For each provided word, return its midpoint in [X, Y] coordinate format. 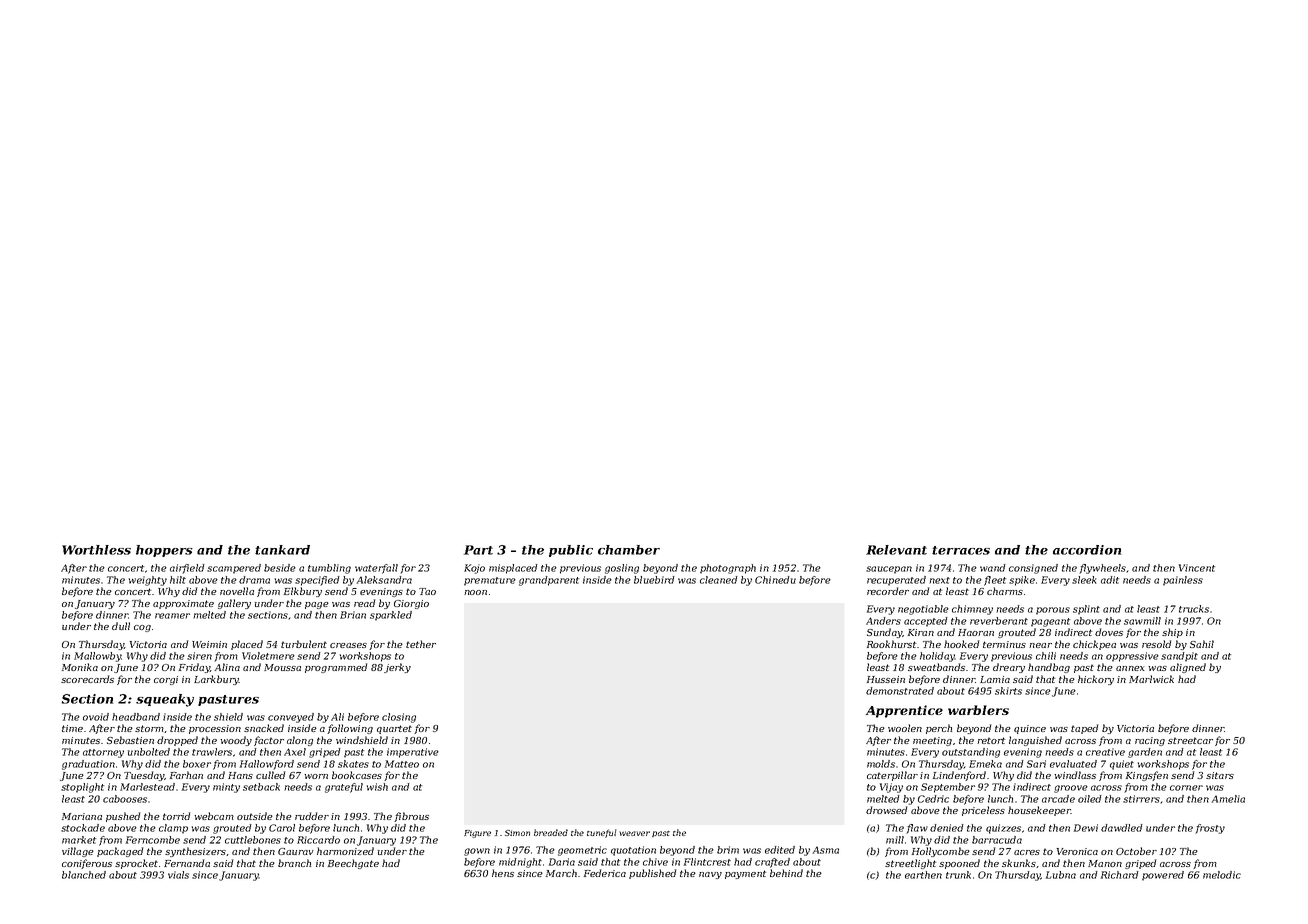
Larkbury [216, 680]
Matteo [402, 764]
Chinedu [775, 580]
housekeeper [1039, 811]
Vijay [891, 788]
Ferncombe [153, 840]
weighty [148, 581]
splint [1086, 610]
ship [1172, 633]
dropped [177, 741]
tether [421, 644]
